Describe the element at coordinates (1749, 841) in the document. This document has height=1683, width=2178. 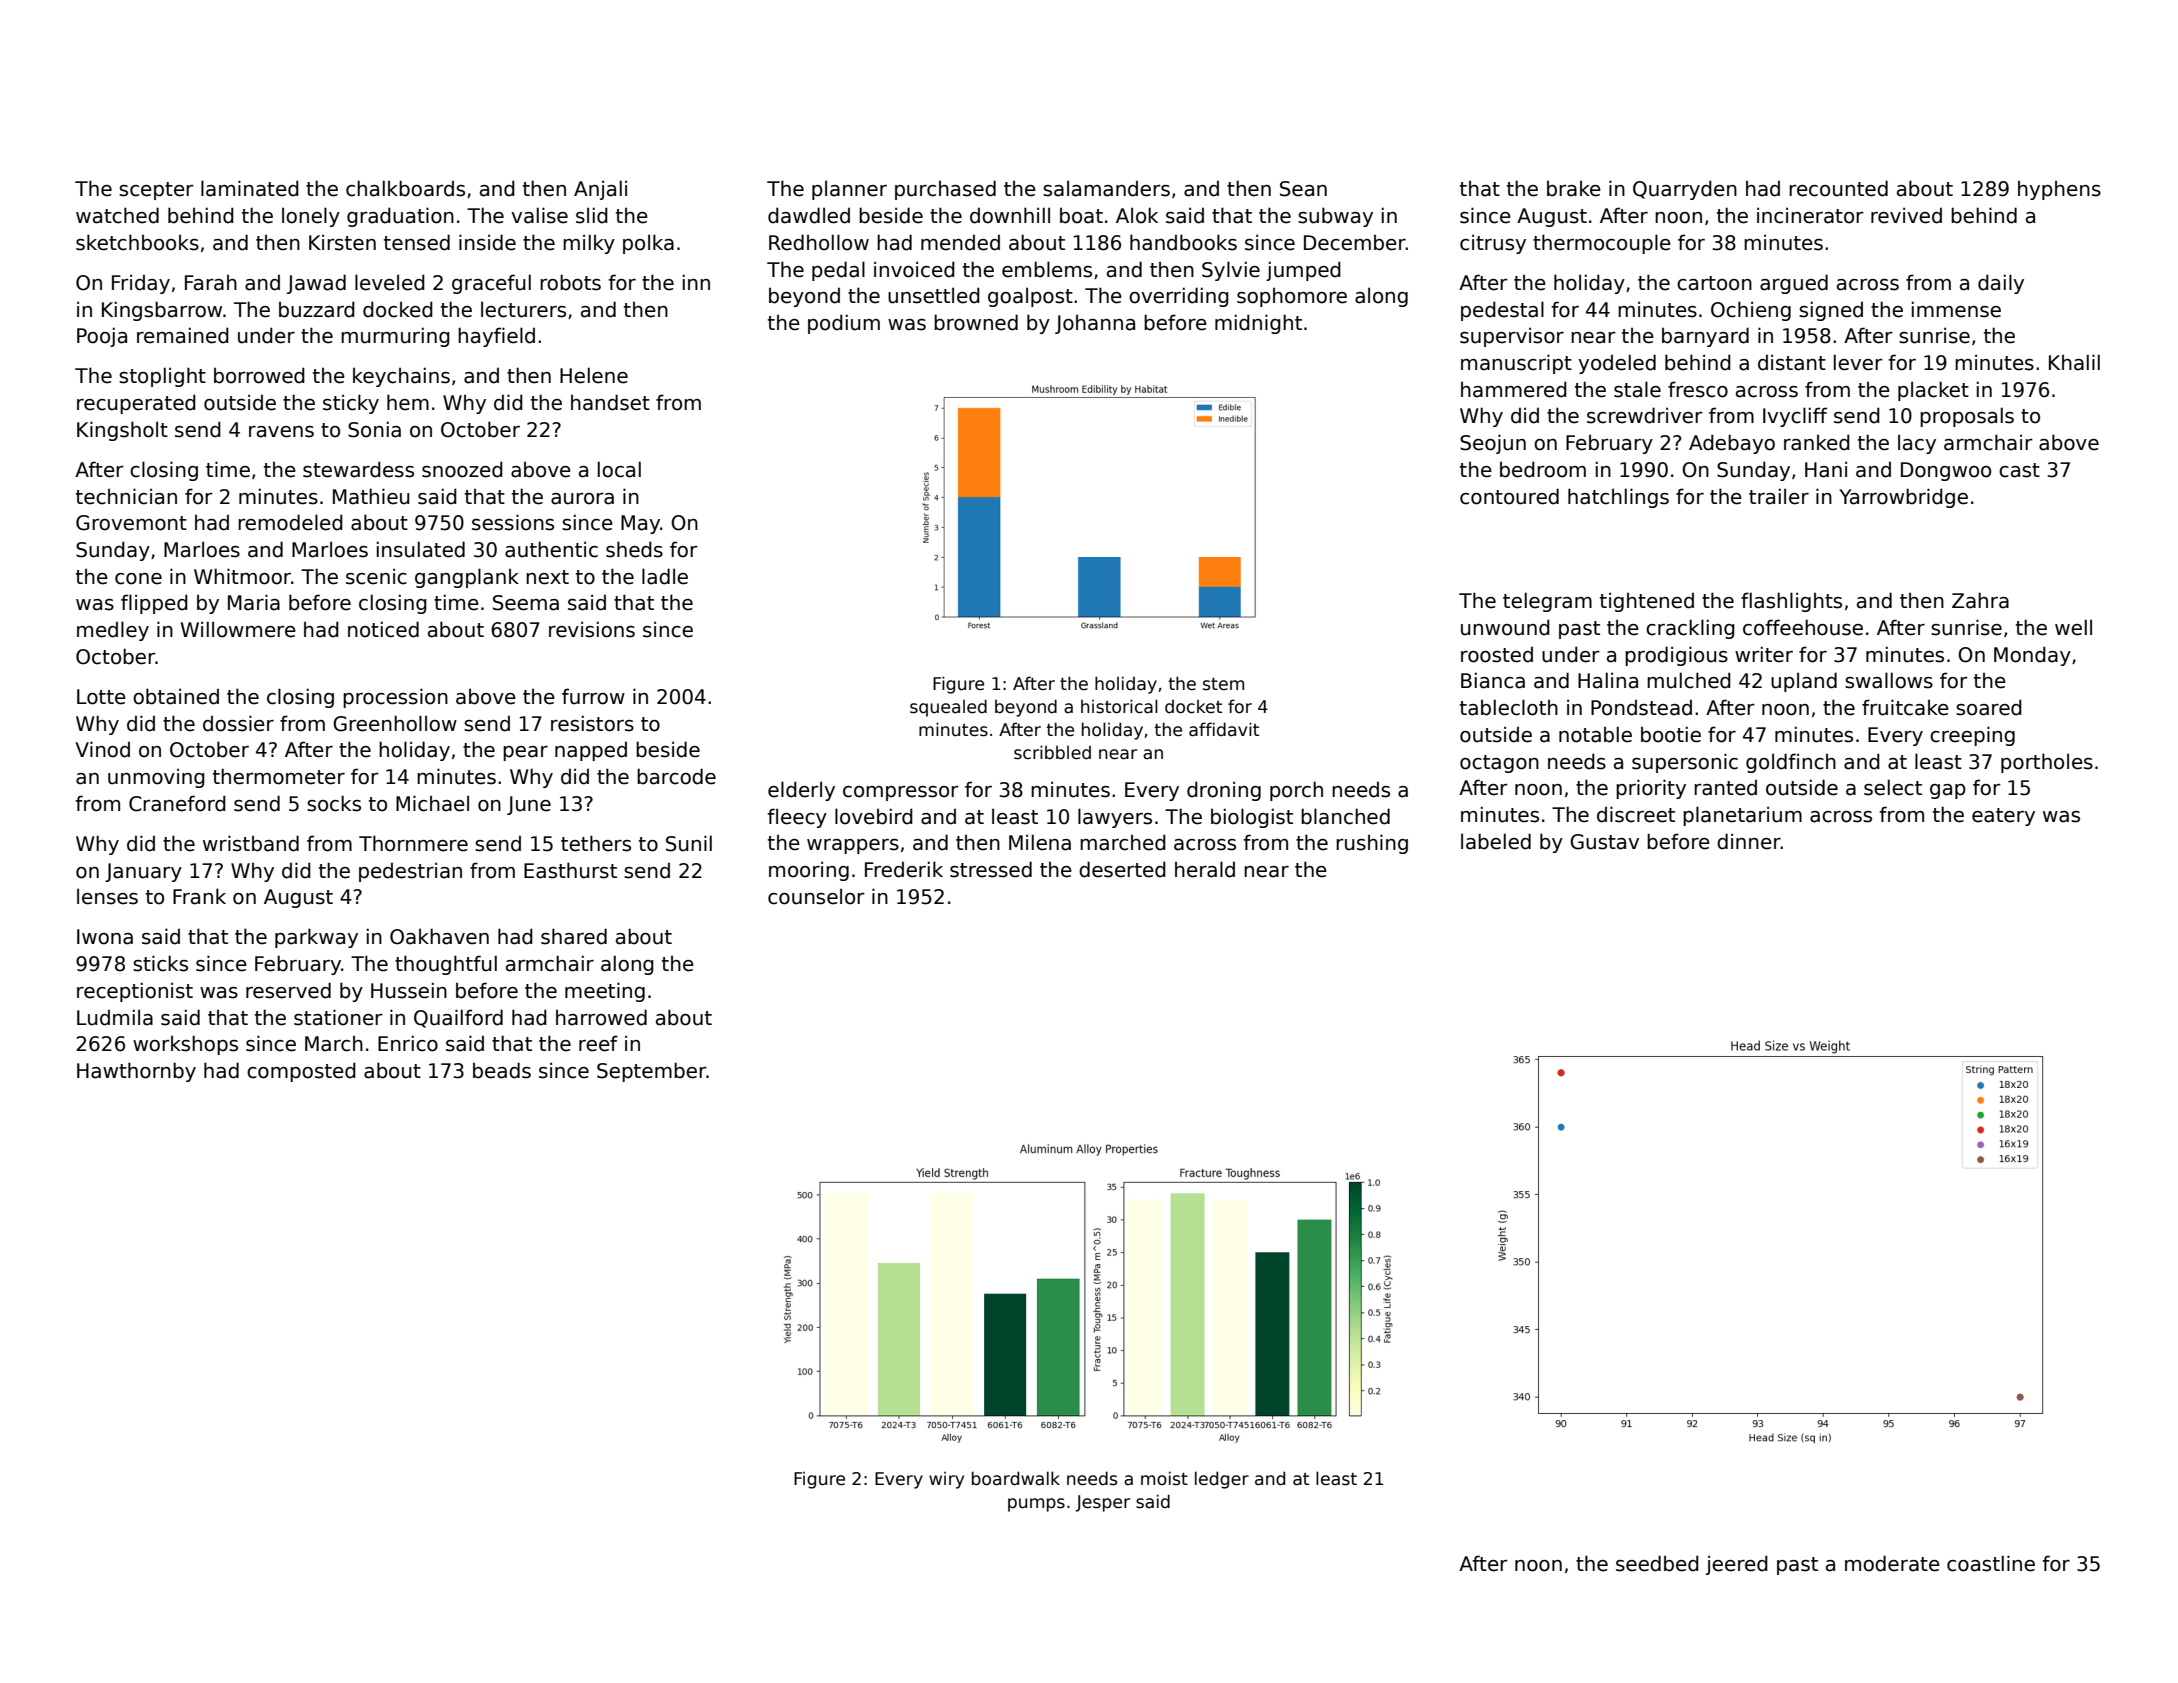
I see `dinner` at that location.
